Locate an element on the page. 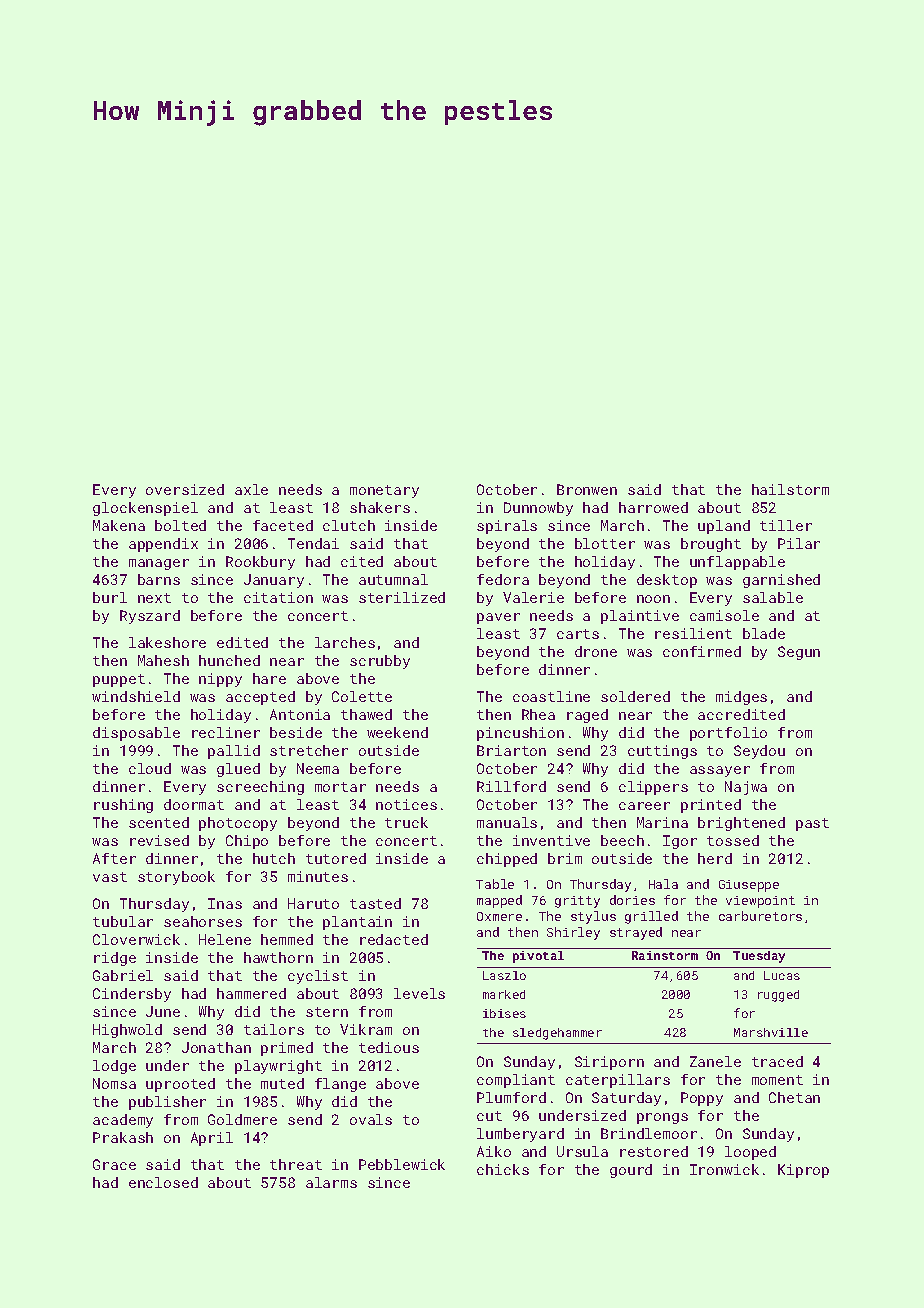  Rillford is located at coordinates (511, 786).
